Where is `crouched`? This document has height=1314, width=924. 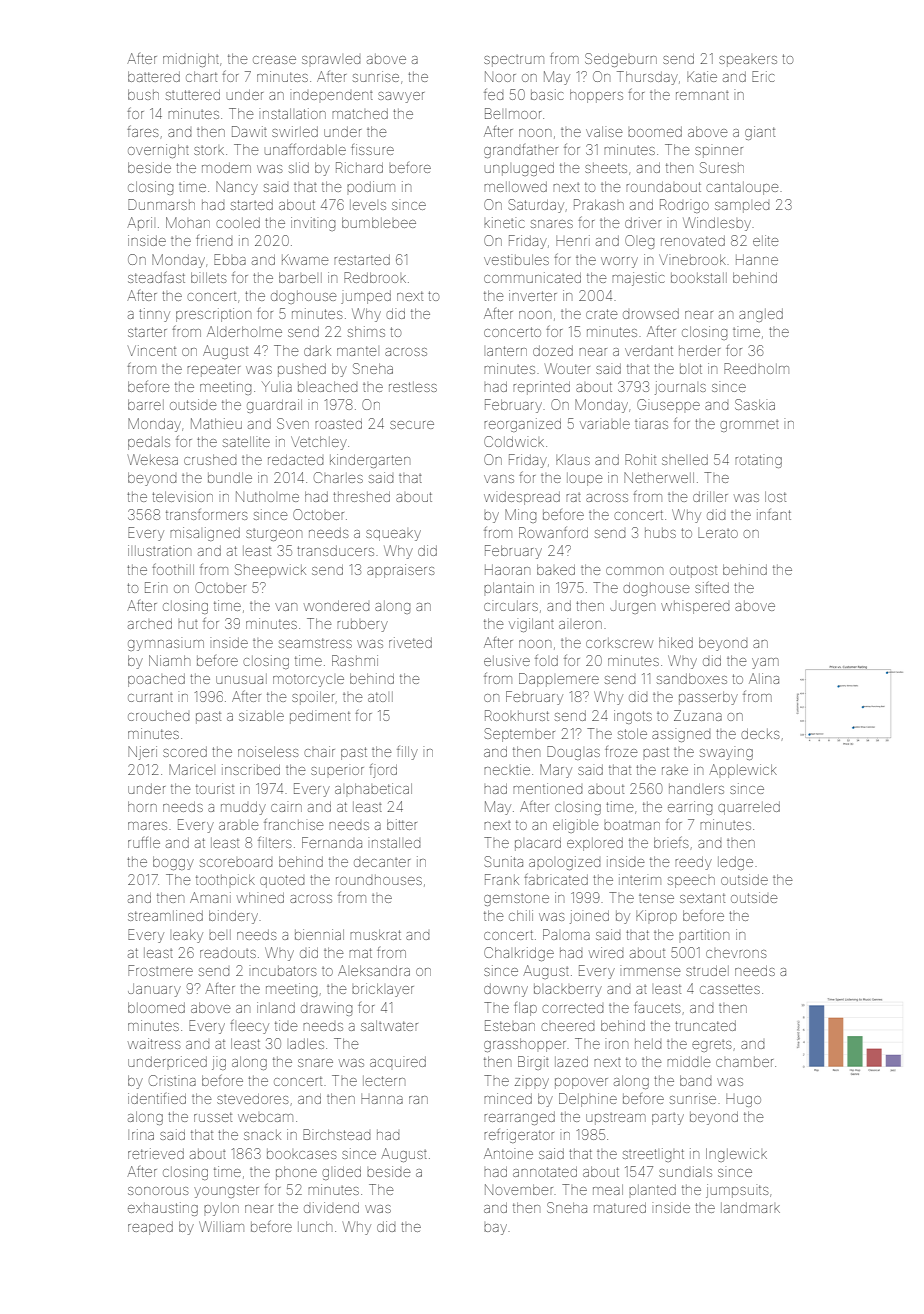
crouched is located at coordinates (159, 716).
